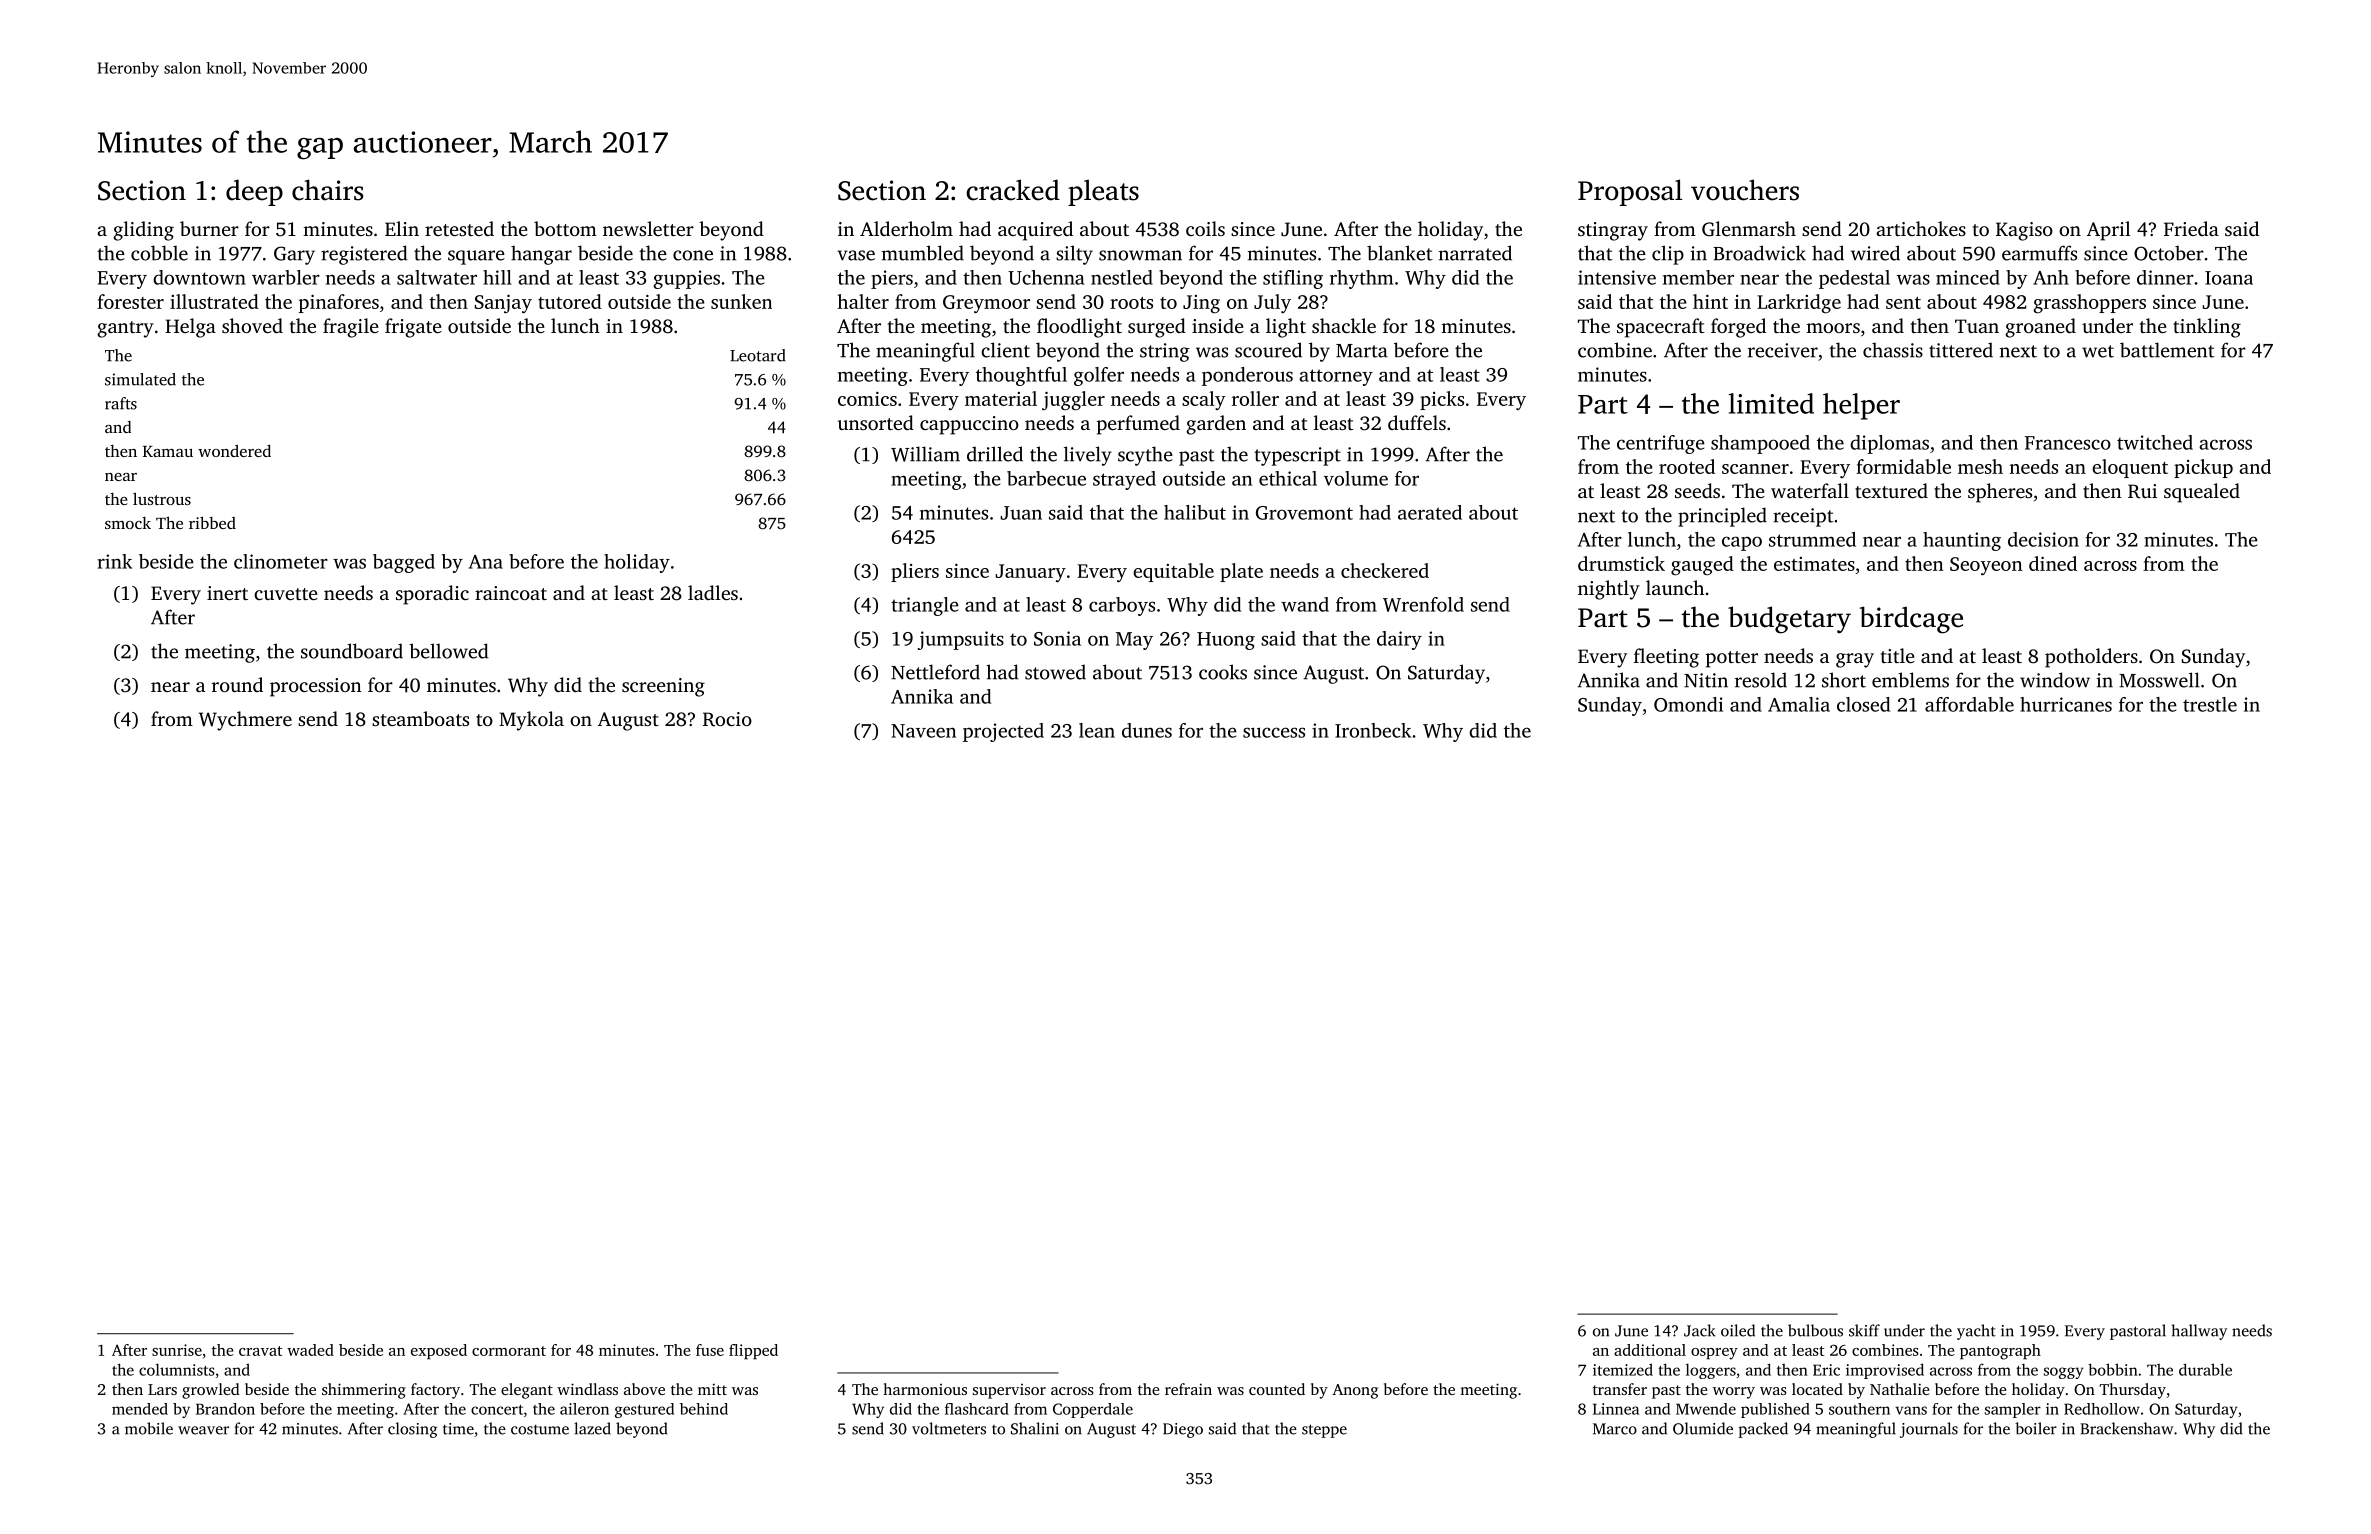  I want to click on hallway, so click(2199, 1332).
